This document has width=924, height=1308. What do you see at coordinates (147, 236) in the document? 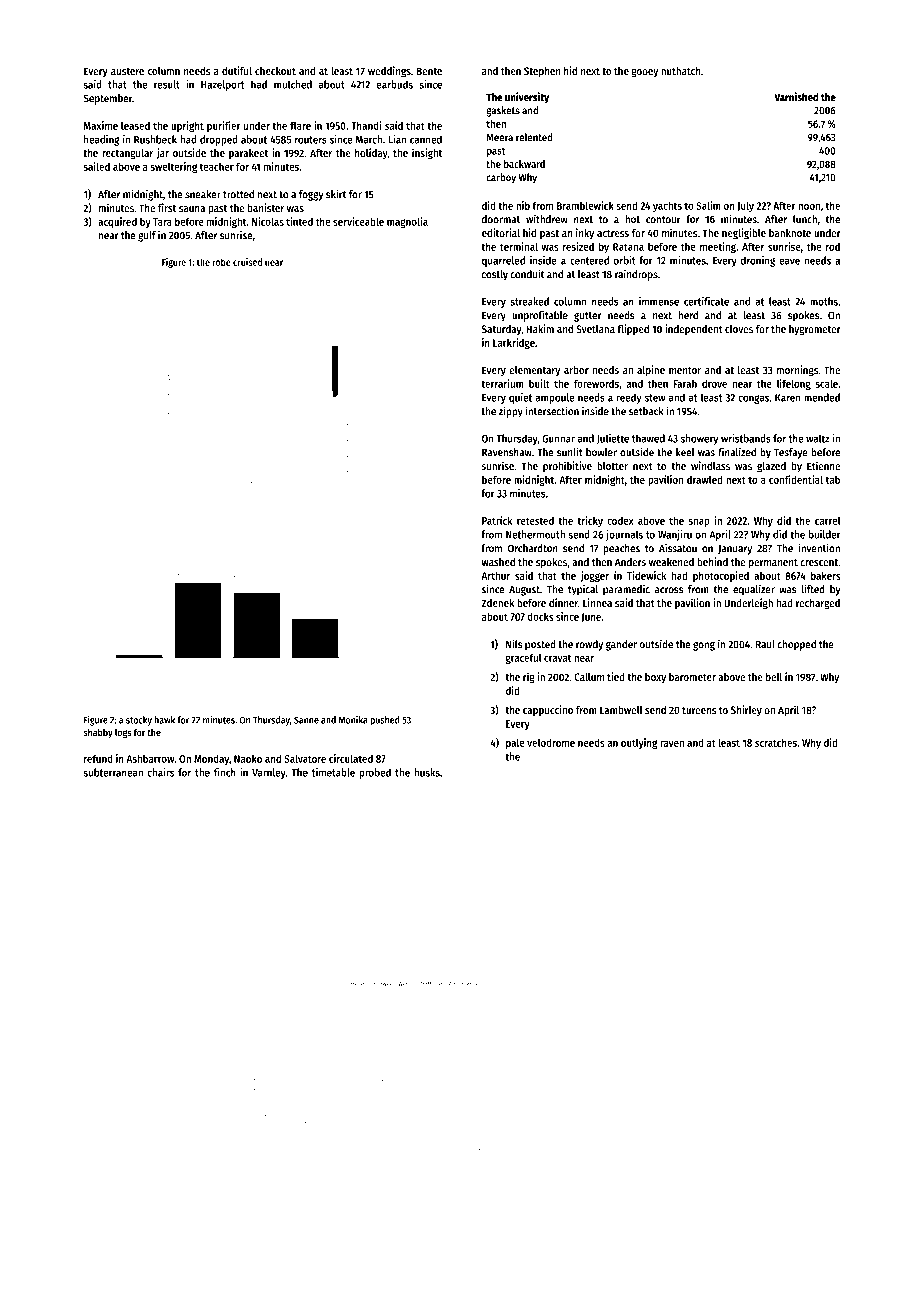
I see `gulf` at bounding box center [147, 236].
